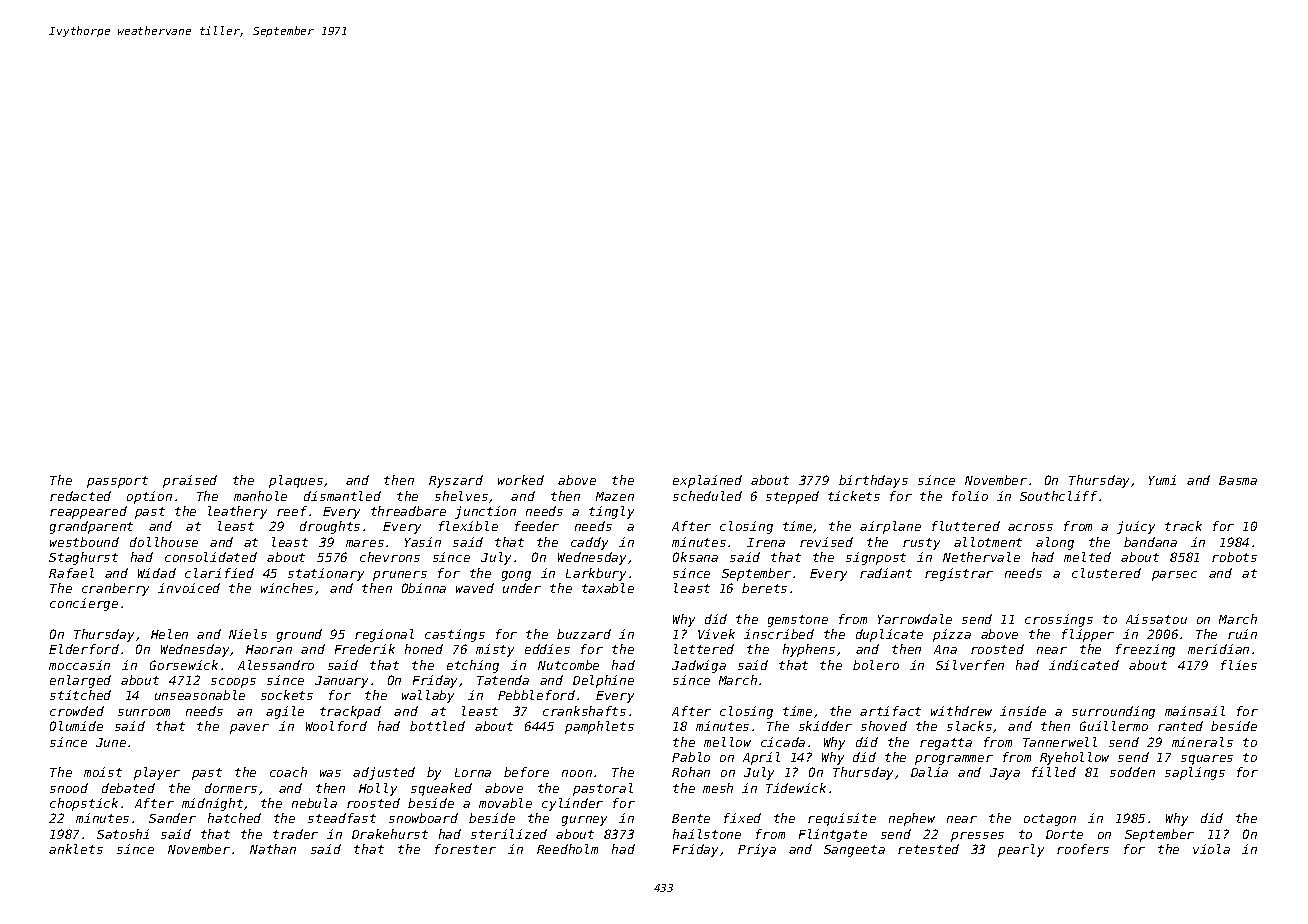 This screenshot has height=924, width=1308. What do you see at coordinates (1058, 496) in the screenshot?
I see `Southcliff` at bounding box center [1058, 496].
